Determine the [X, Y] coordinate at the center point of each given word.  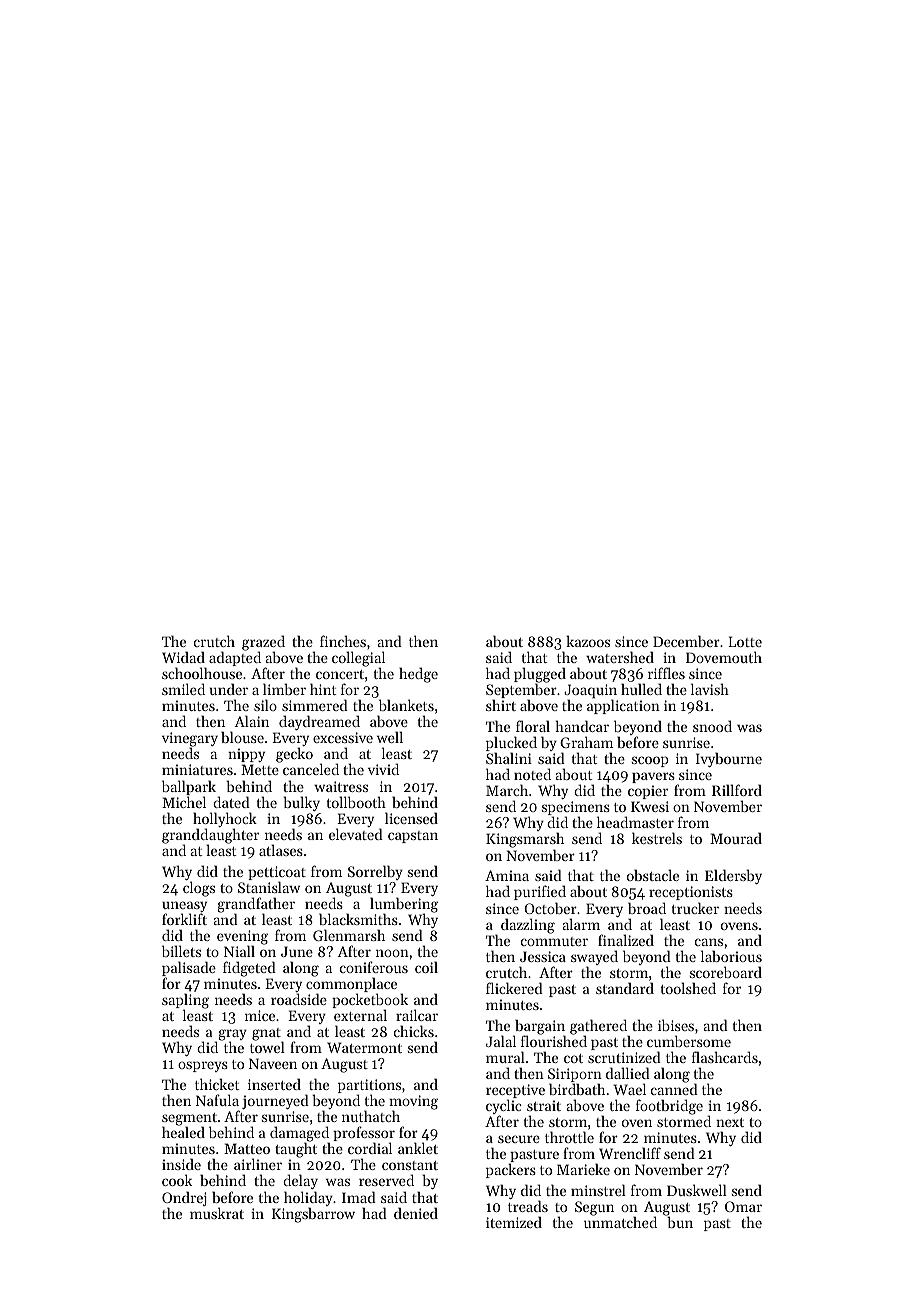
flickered [514, 988]
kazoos [588, 641]
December [686, 641]
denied [416, 1213]
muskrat [217, 1213]
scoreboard [726, 972]
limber [284, 689]
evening [242, 937]
